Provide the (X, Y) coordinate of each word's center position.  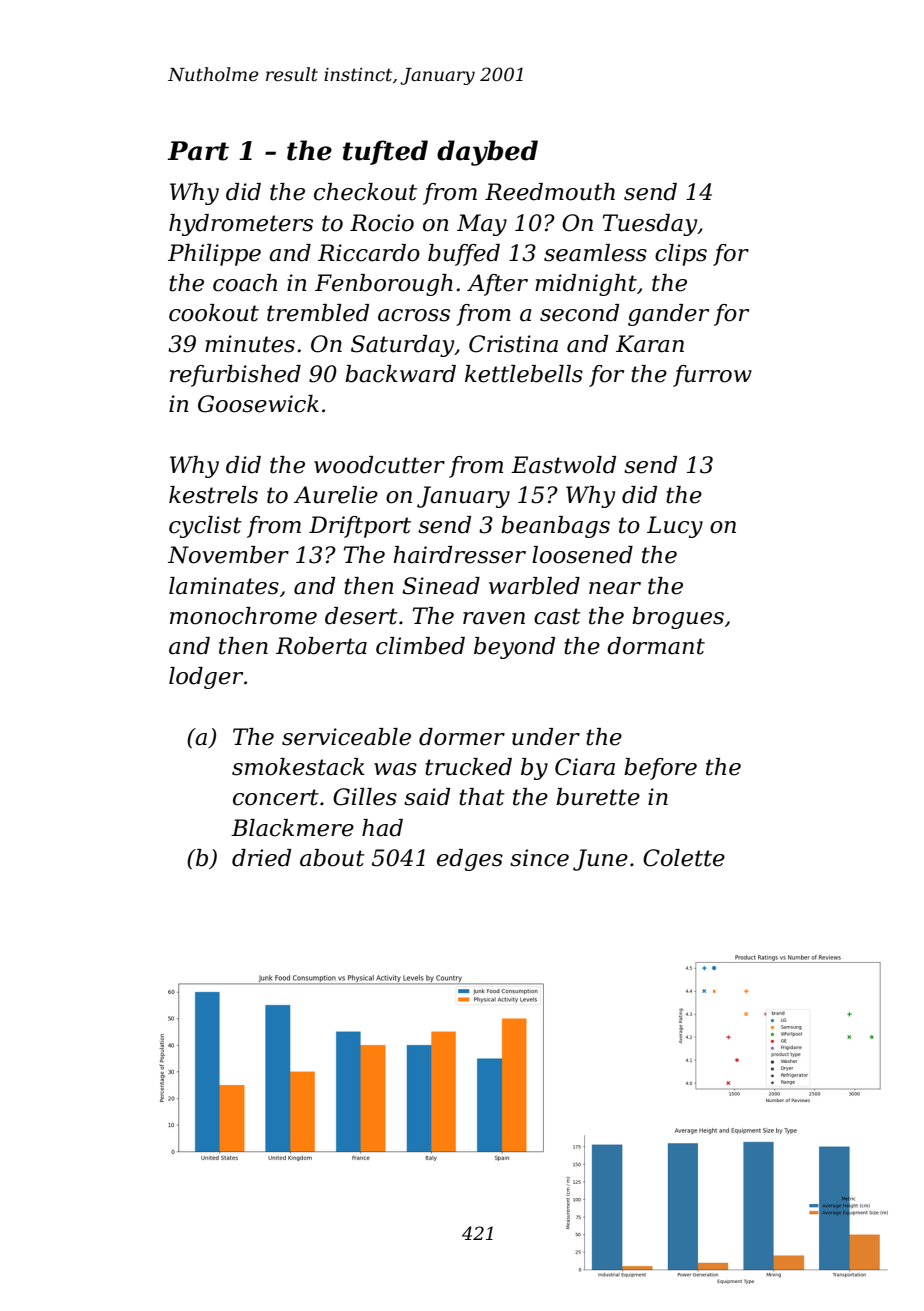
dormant (656, 646)
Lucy (675, 527)
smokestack (298, 767)
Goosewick (258, 404)
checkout (365, 192)
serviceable (346, 737)
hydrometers (241, 225)
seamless (595, 253)
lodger (206, 678)
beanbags (555, 527)
